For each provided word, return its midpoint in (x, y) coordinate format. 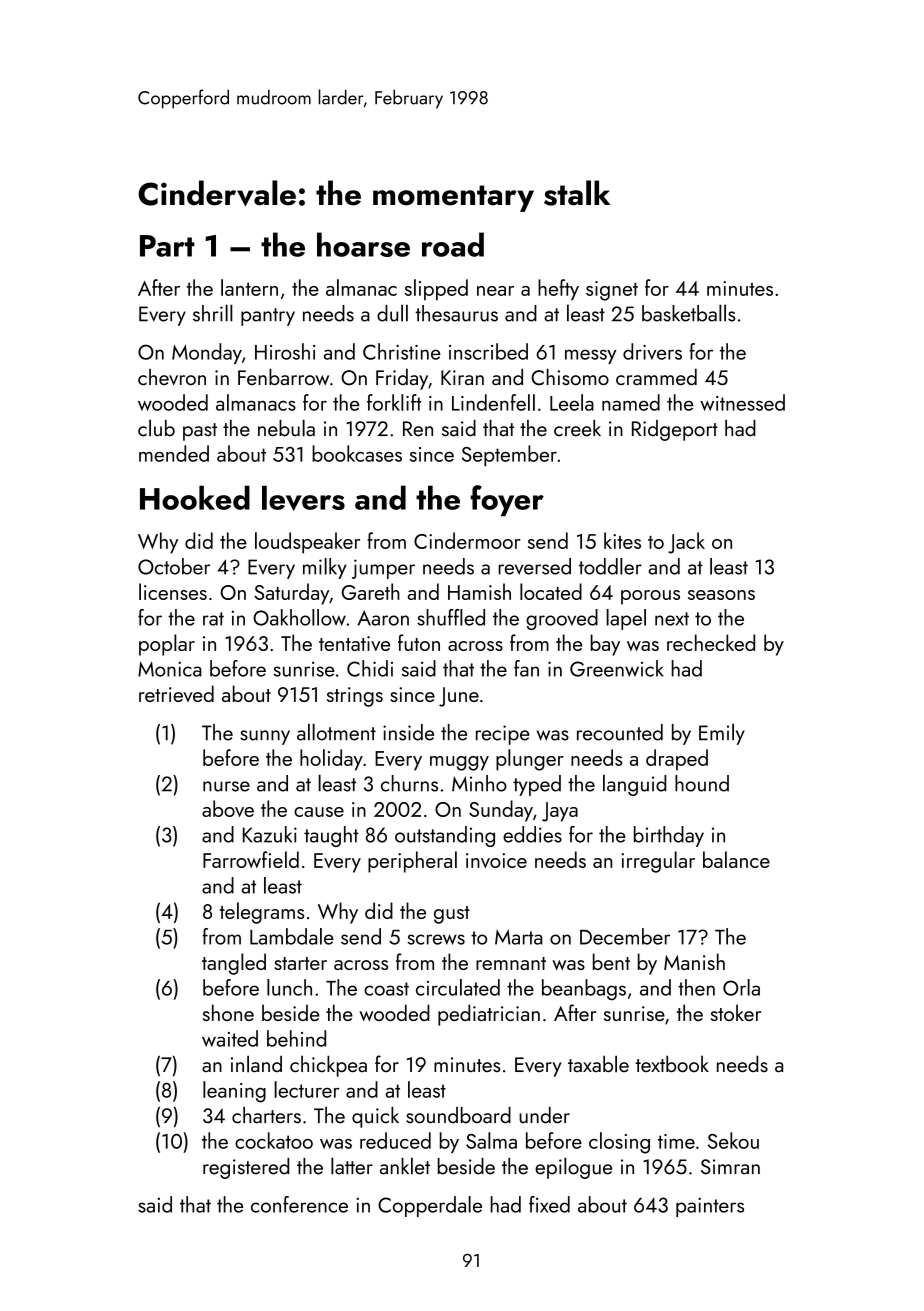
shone (228, 1012)
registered (246, 1168)
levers (303, 498)
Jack (686, 543)
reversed (534, 566)
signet (612, 291)
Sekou (733, 1140)
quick (375, 1117)
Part (167, 246)
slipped (436, 290)
